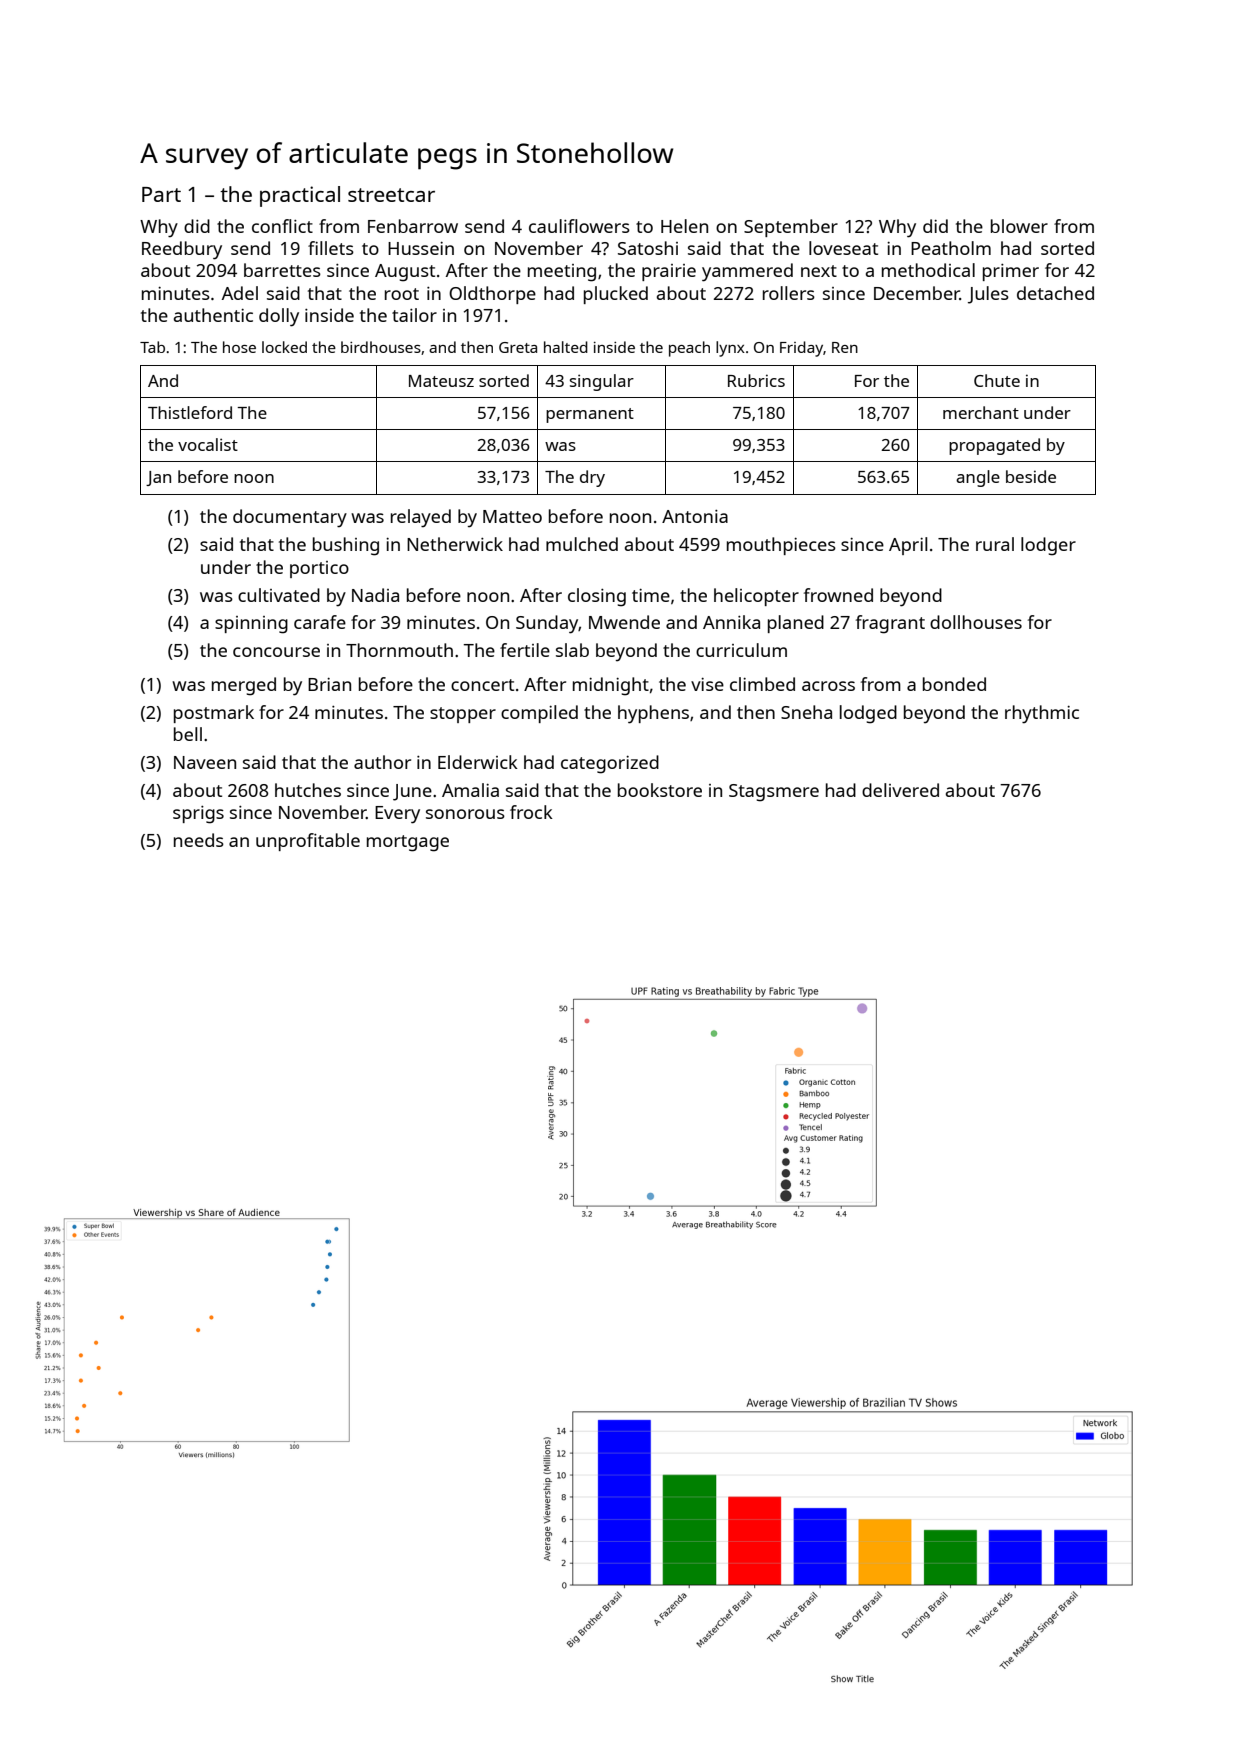  I want to click on blower, so click(1019, 226).
